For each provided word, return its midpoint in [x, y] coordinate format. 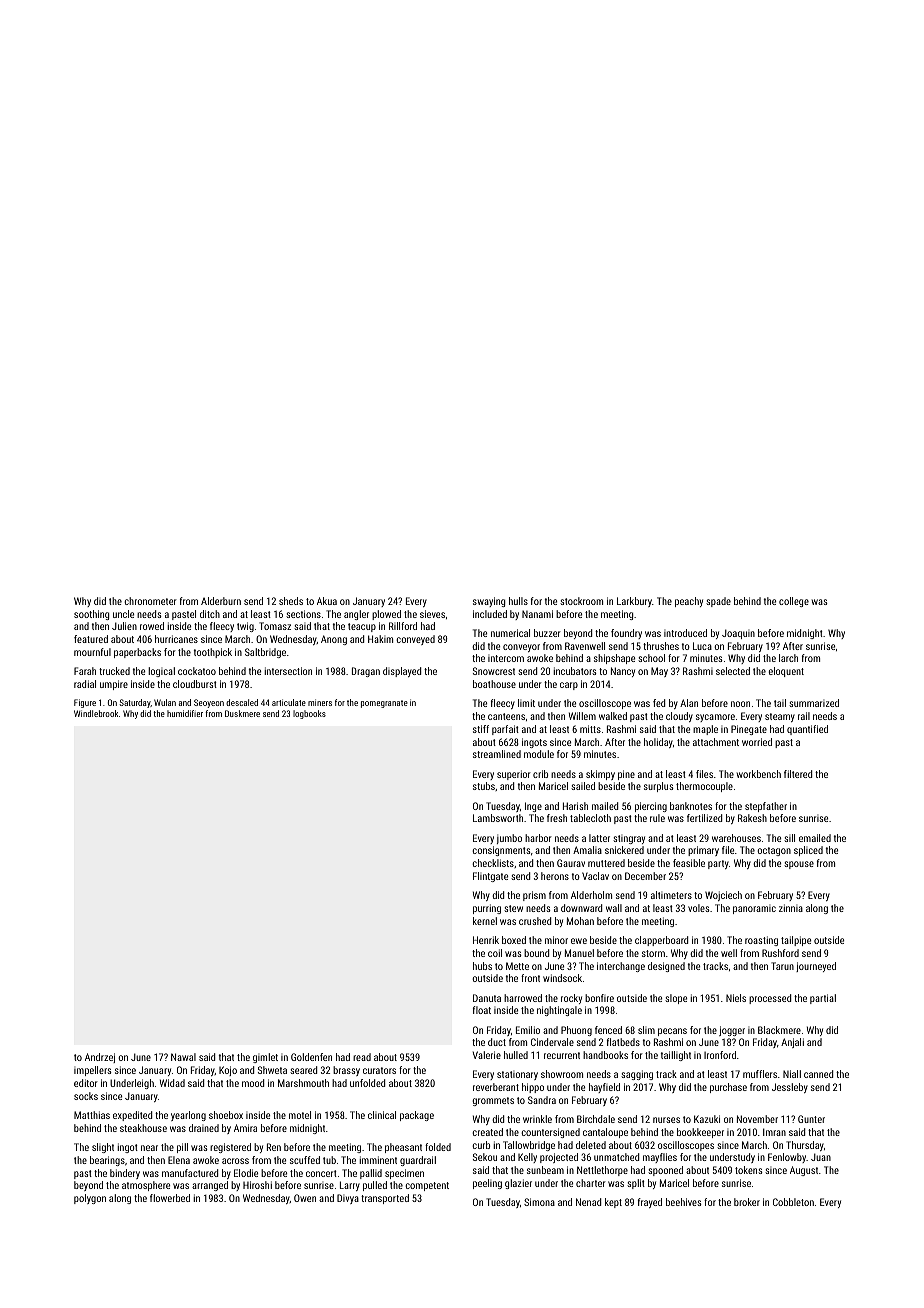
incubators [574, 671]
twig [245, 627]
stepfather [766, 807]
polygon [90, 1199]
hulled [516, 1055]
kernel [485, 921]
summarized [814, 703]
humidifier [185, 713]
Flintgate [490, 877]
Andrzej [100, 1058]
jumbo [509, 839]
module [539, 754]
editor [86, 1083]
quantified [807, 730]
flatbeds [623, 1042]
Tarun [782, 966]
